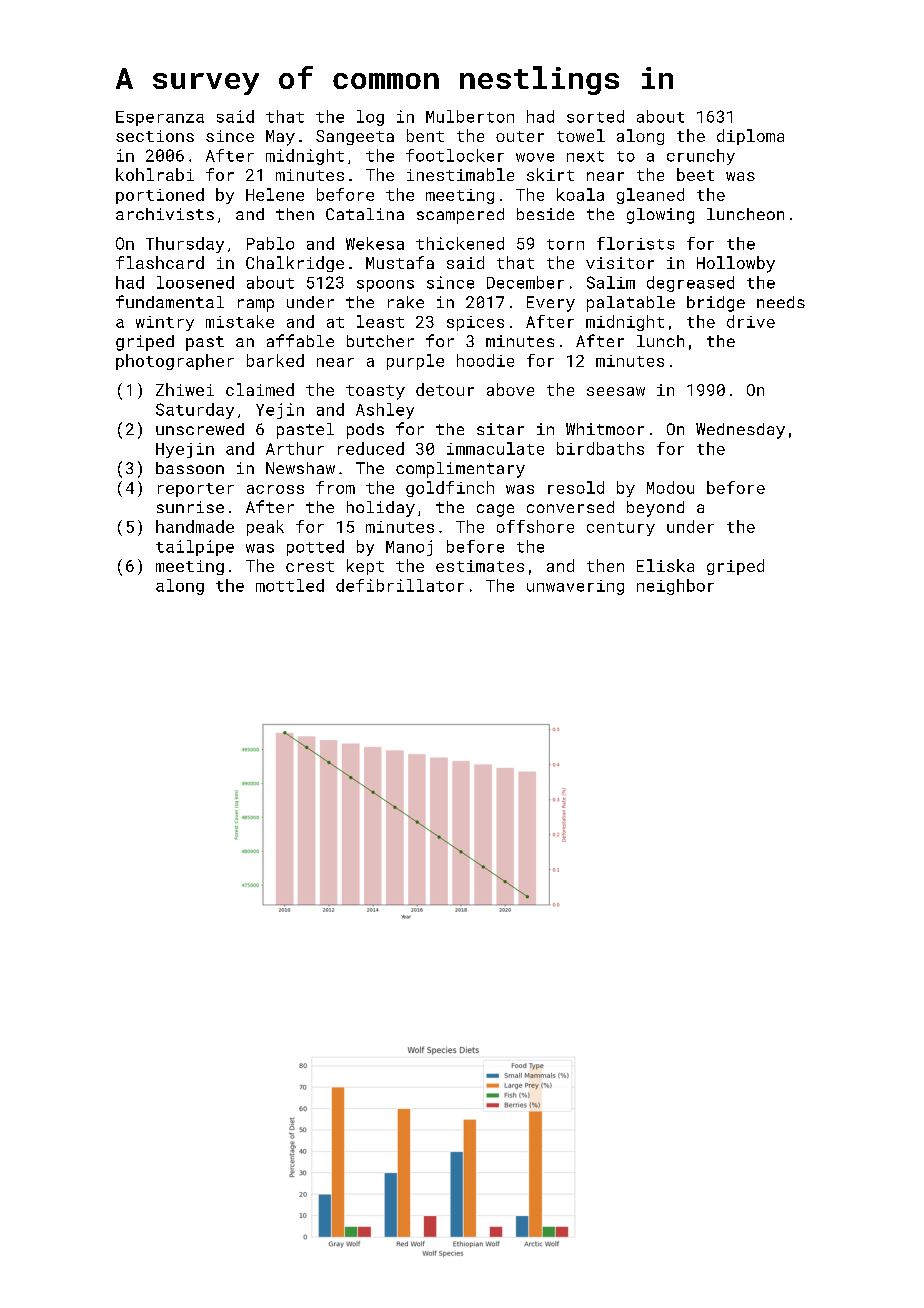  Describe the element at coordinates (195, 548) in the screenshot. I see `tailpipe` at that location.
